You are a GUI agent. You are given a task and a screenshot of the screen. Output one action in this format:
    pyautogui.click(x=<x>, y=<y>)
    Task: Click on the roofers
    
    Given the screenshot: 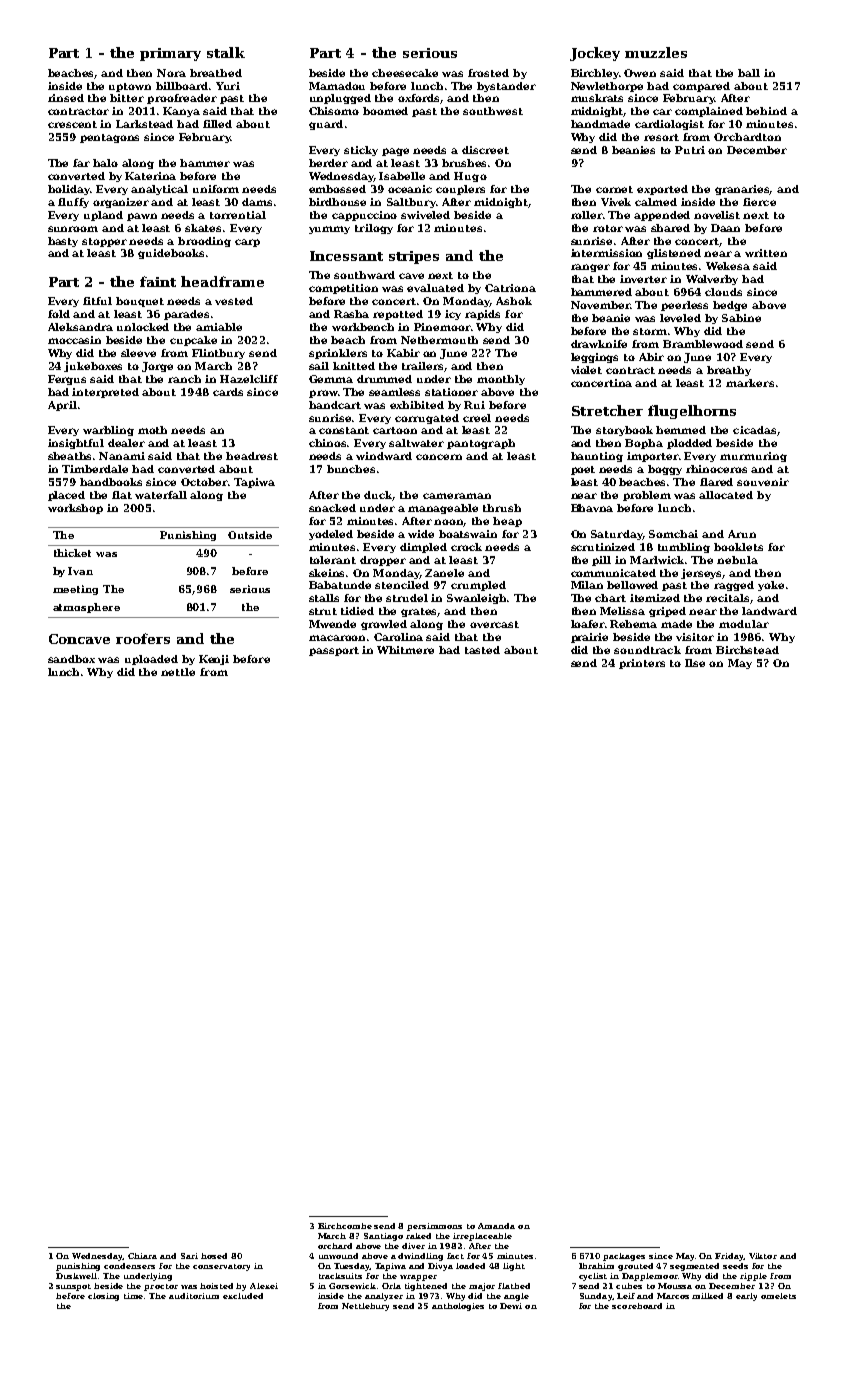 What is the action you would take?
    pyautogui.click(x=143, y=638)
